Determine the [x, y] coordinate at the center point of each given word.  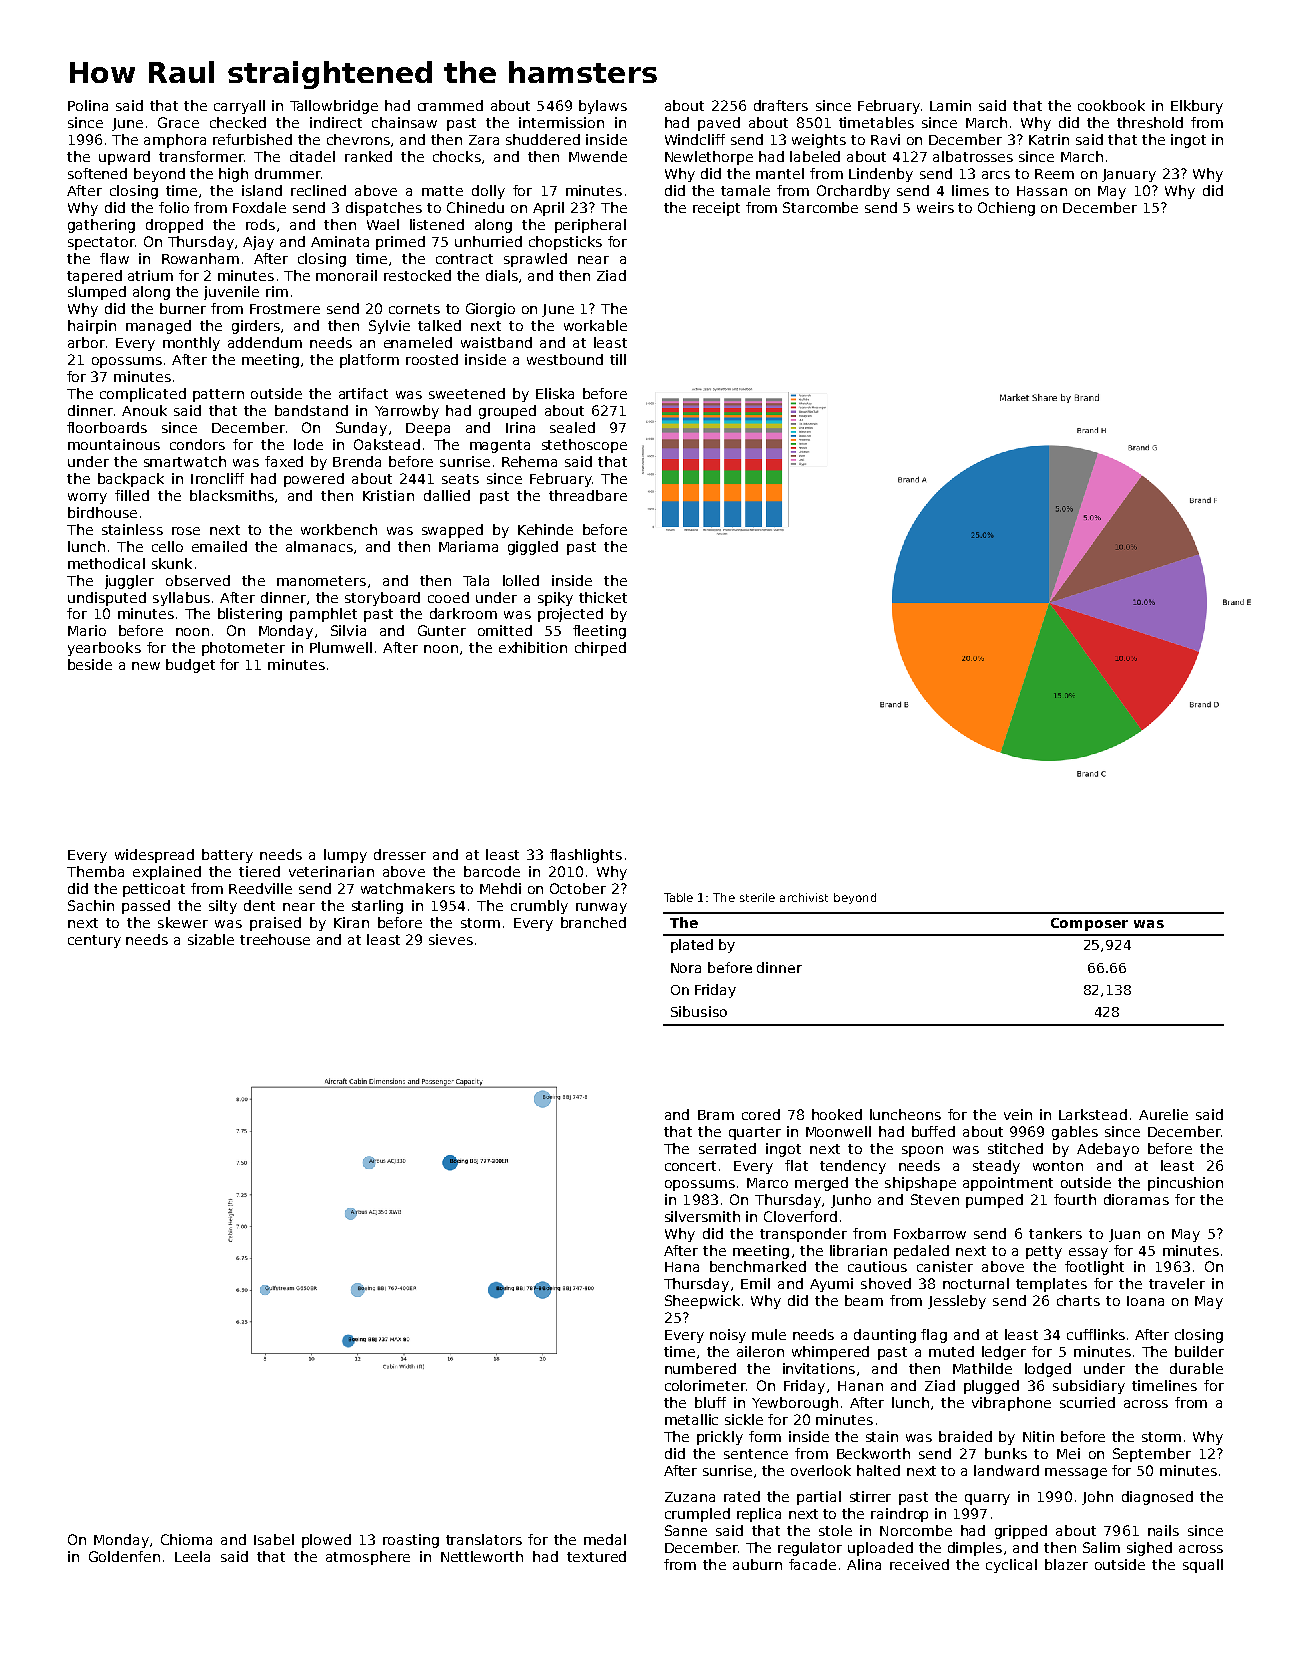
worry [87, 498]
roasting [411, 1541]
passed [146, 907]
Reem [1054, 174]
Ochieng [1006, 209]
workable [595, 325]
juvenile [231, 293]
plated [692, 946]
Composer [1089, 924]
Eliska [555, 393]
